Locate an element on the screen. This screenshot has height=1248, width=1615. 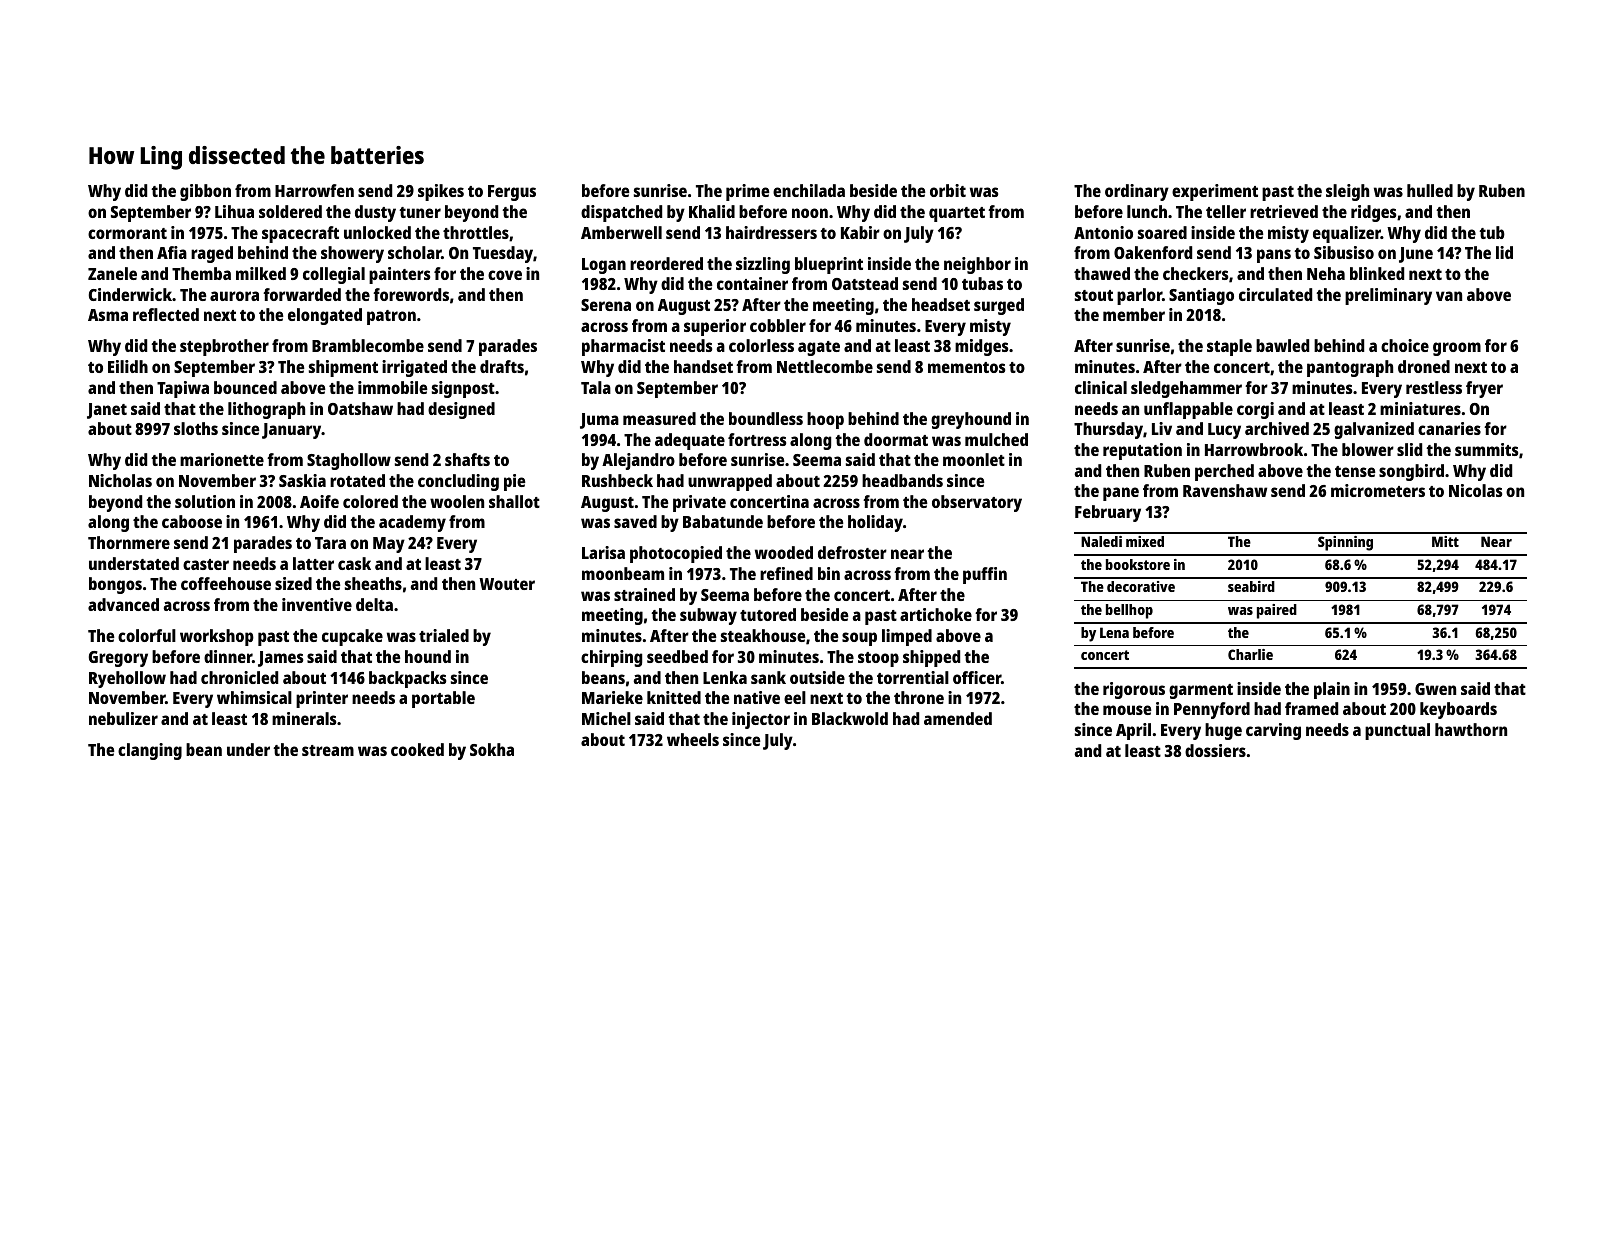
cormorant is located at coordinates (127, 233).
